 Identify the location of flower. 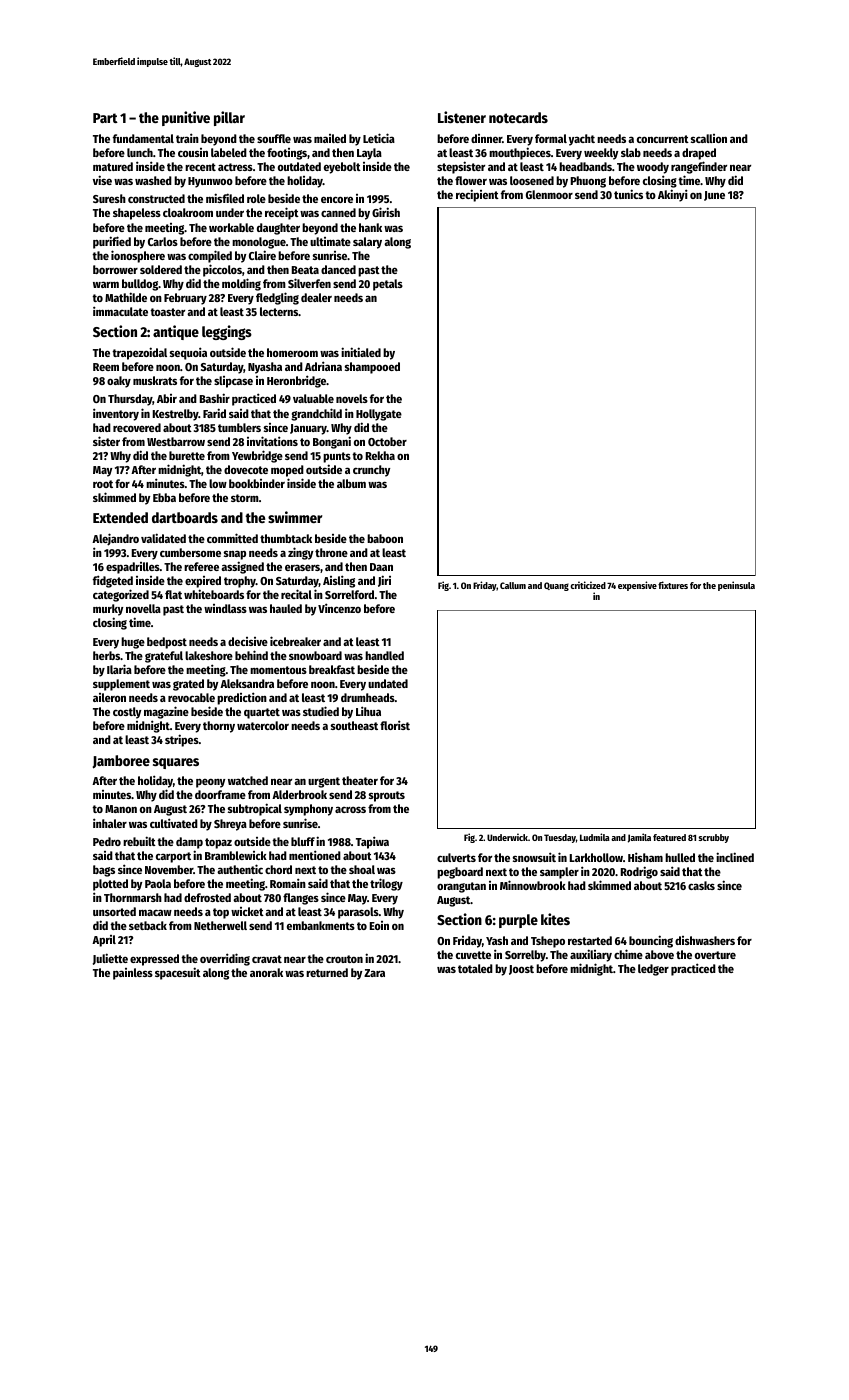
(471, 180).
